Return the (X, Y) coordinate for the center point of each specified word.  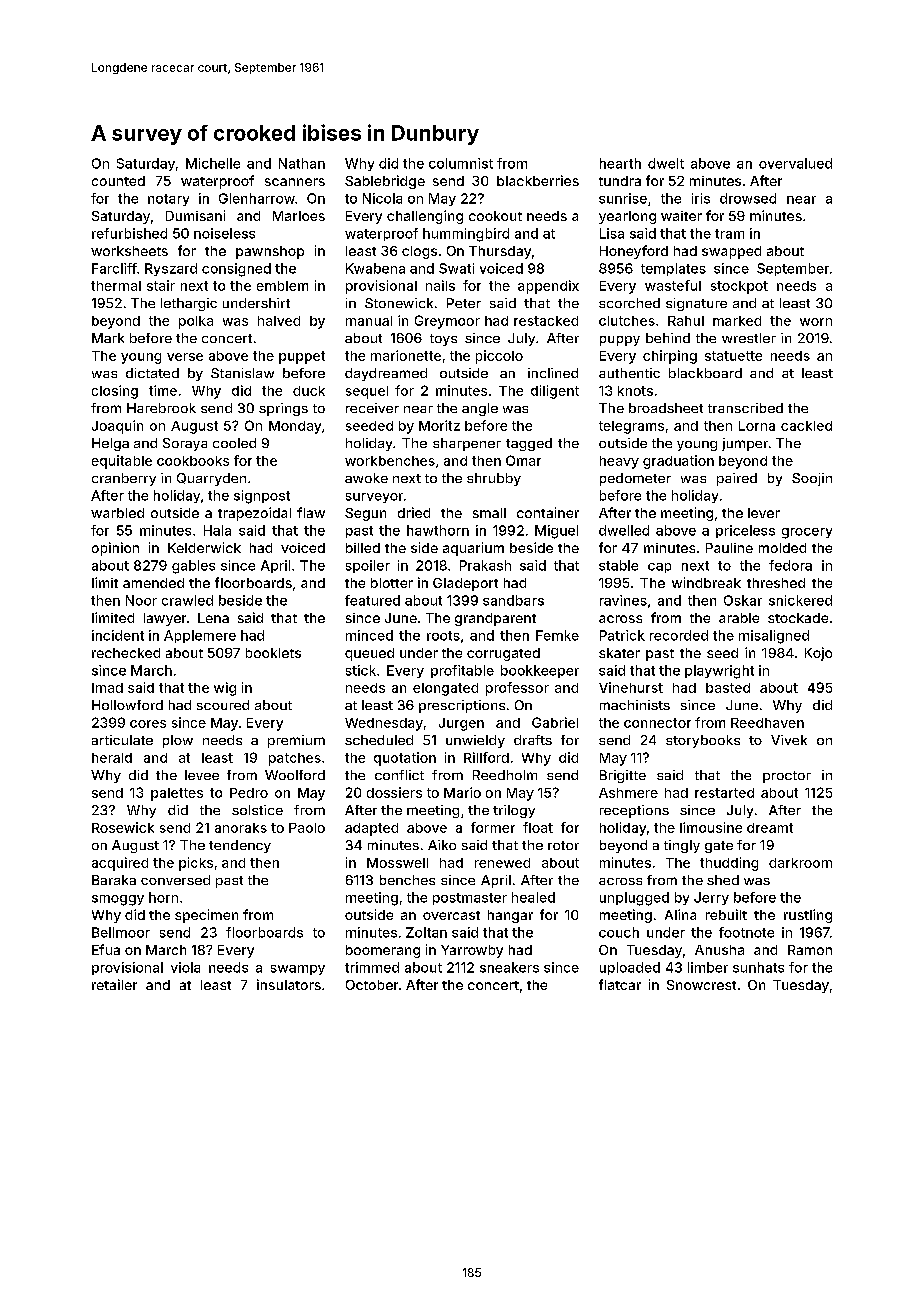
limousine (711, 827)
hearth (620, 163)
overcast (451, 915)
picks (196, 864)
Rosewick (123, 827)
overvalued (795, 163)
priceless (745, 531)
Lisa (612, 233)
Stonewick (399, 303)
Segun (365, 514)
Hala (217, 530)
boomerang (383, 951)
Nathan (302, 163)
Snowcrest (701, 985)
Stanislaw (242, 373)
